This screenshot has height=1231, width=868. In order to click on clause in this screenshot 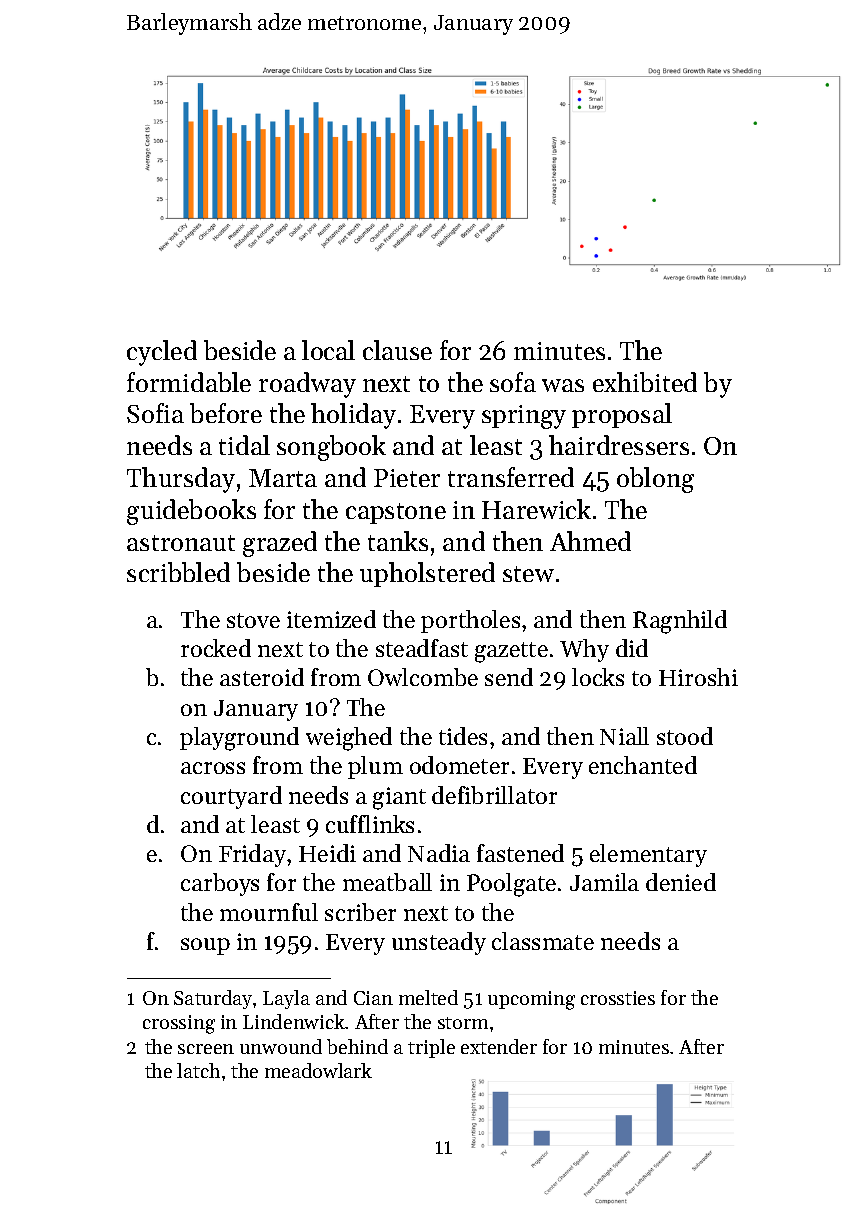, I will do `click(397, 350)`.
